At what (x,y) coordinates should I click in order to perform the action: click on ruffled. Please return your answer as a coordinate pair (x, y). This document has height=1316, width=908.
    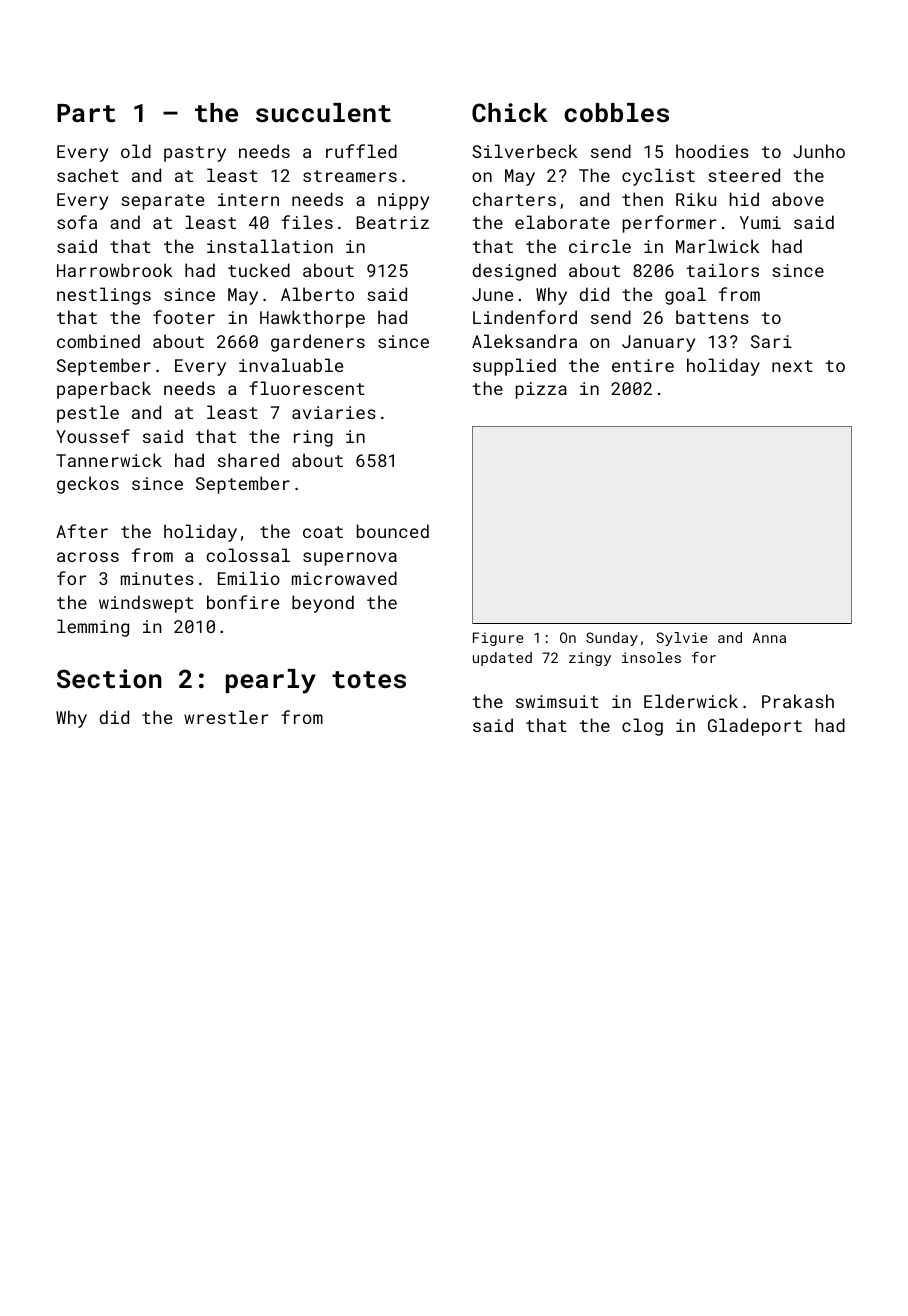
    Looking at the image, I should click on (361, 151).
